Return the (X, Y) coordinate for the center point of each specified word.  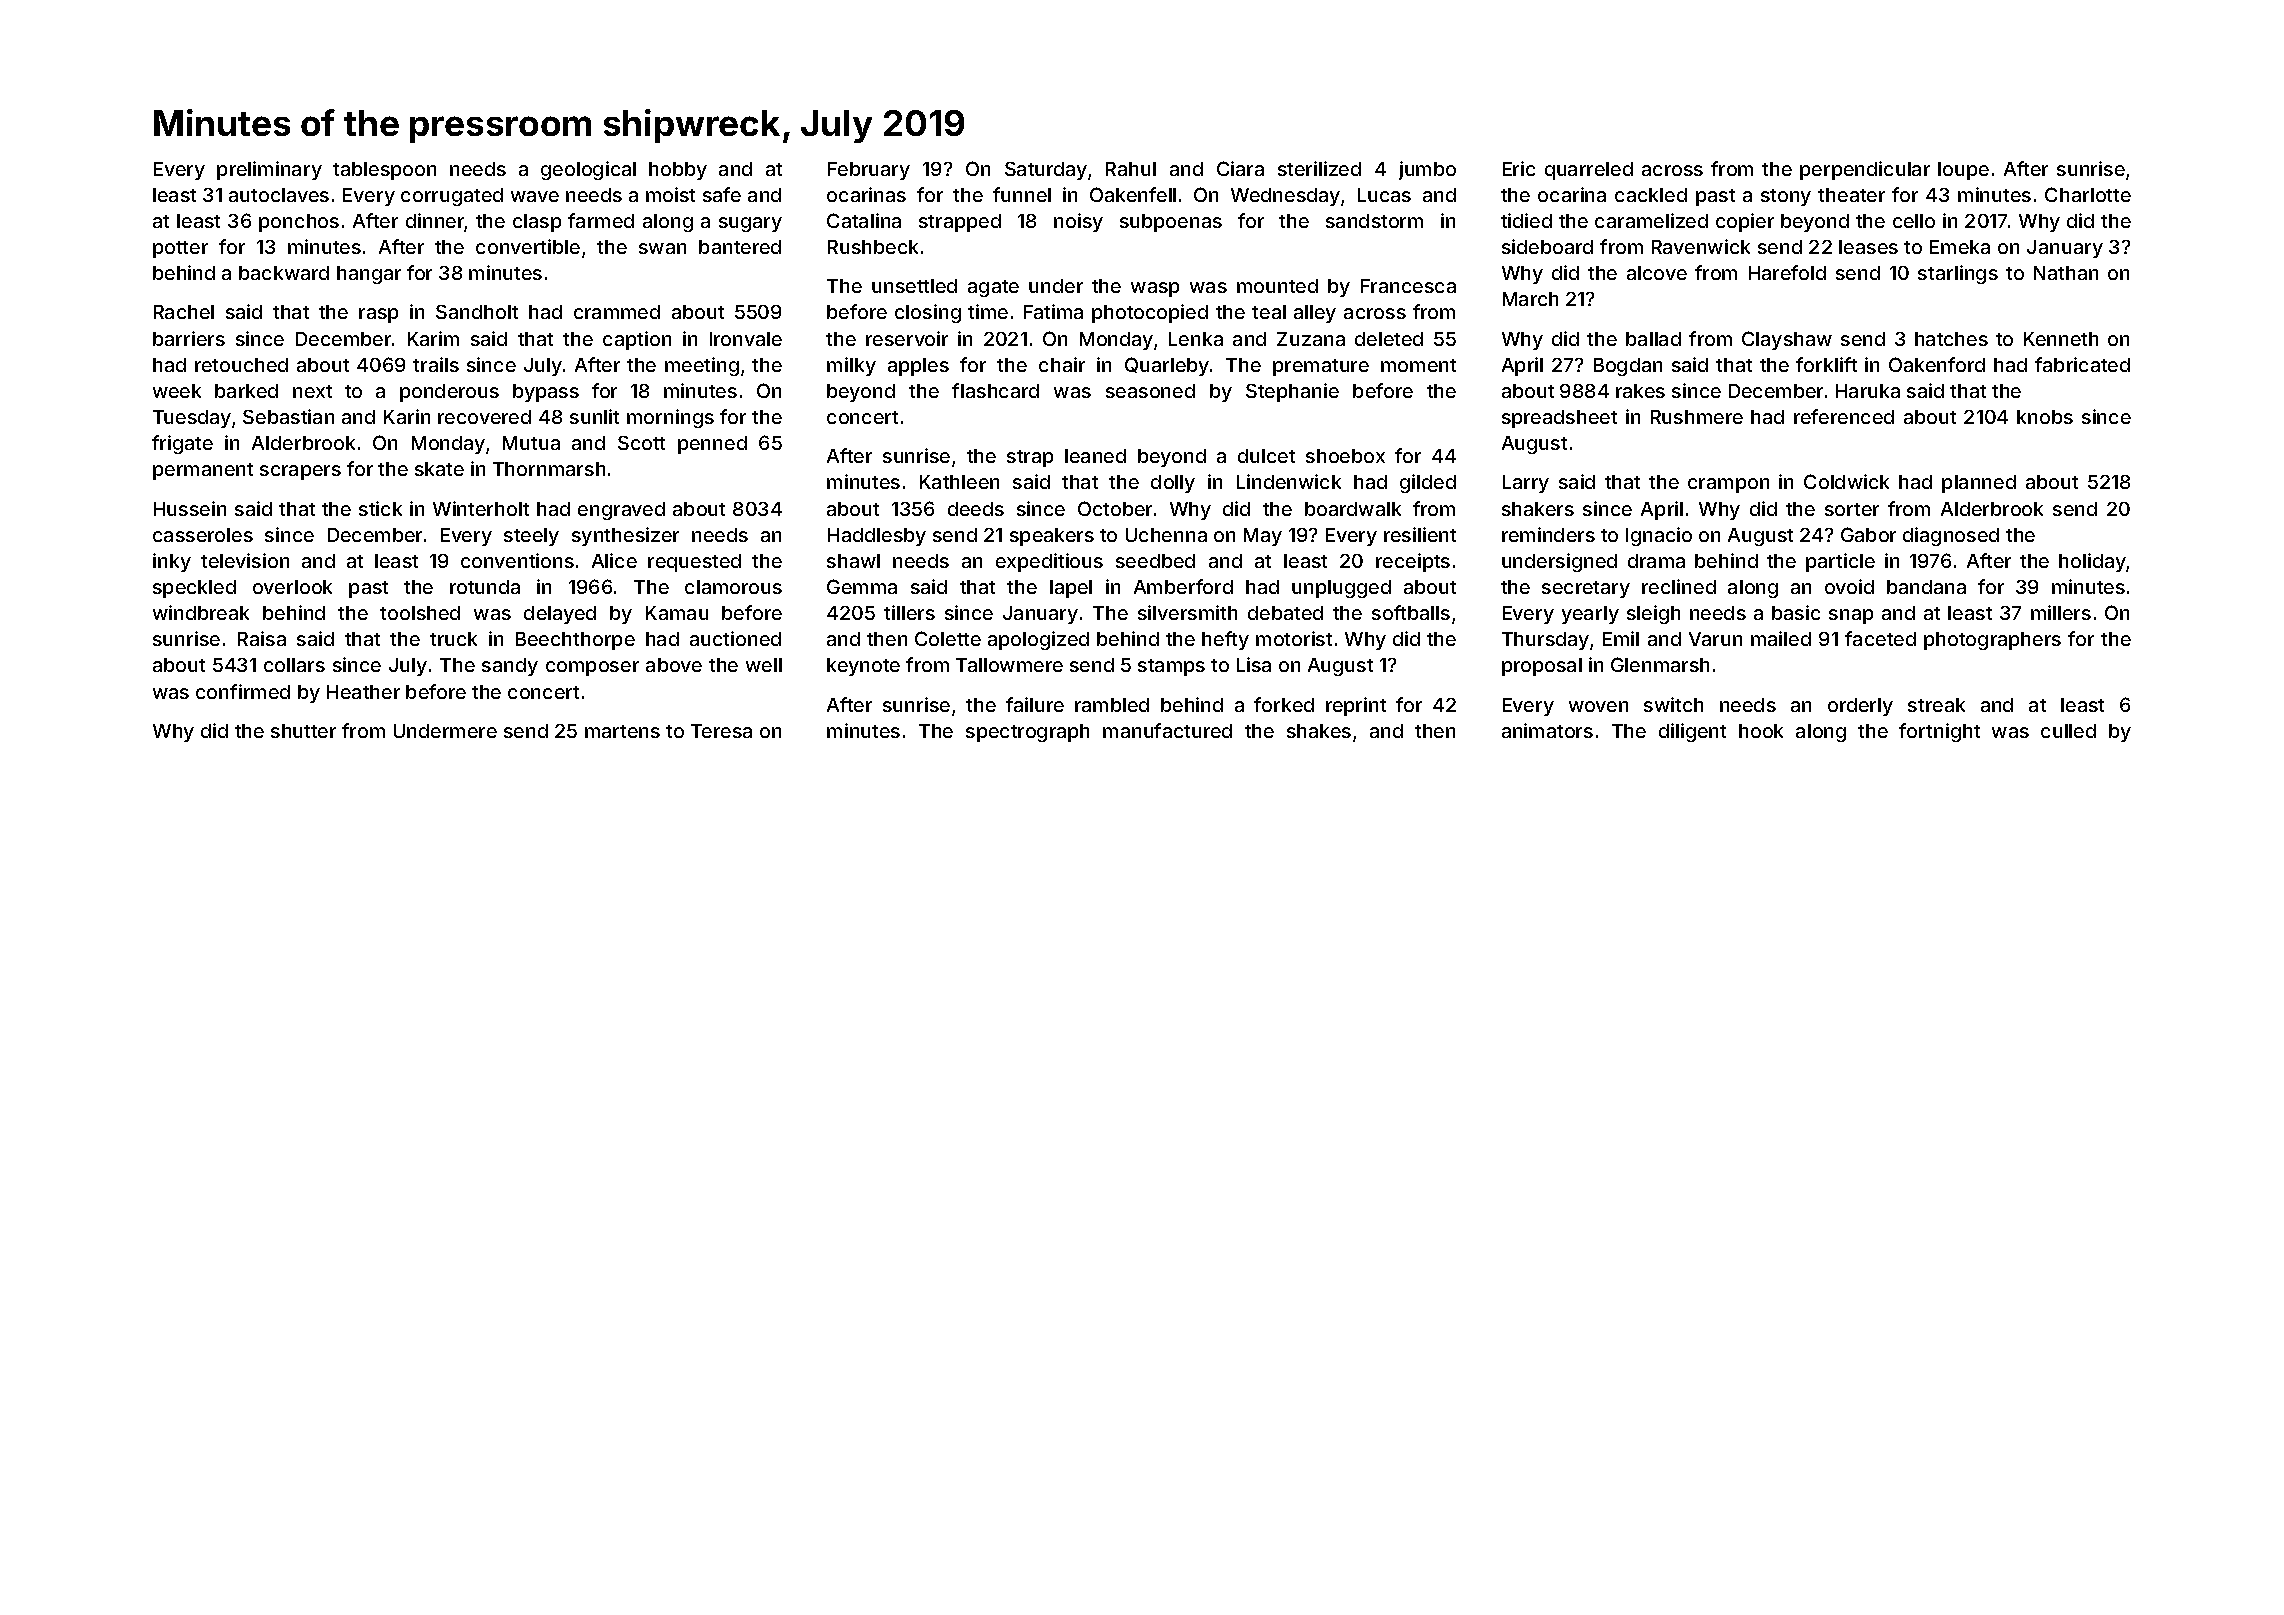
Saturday (1046, 171)
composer (592, 668)
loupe (1963, 171)
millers (2061, 612)
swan (662, 248)
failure (1035, 704)
